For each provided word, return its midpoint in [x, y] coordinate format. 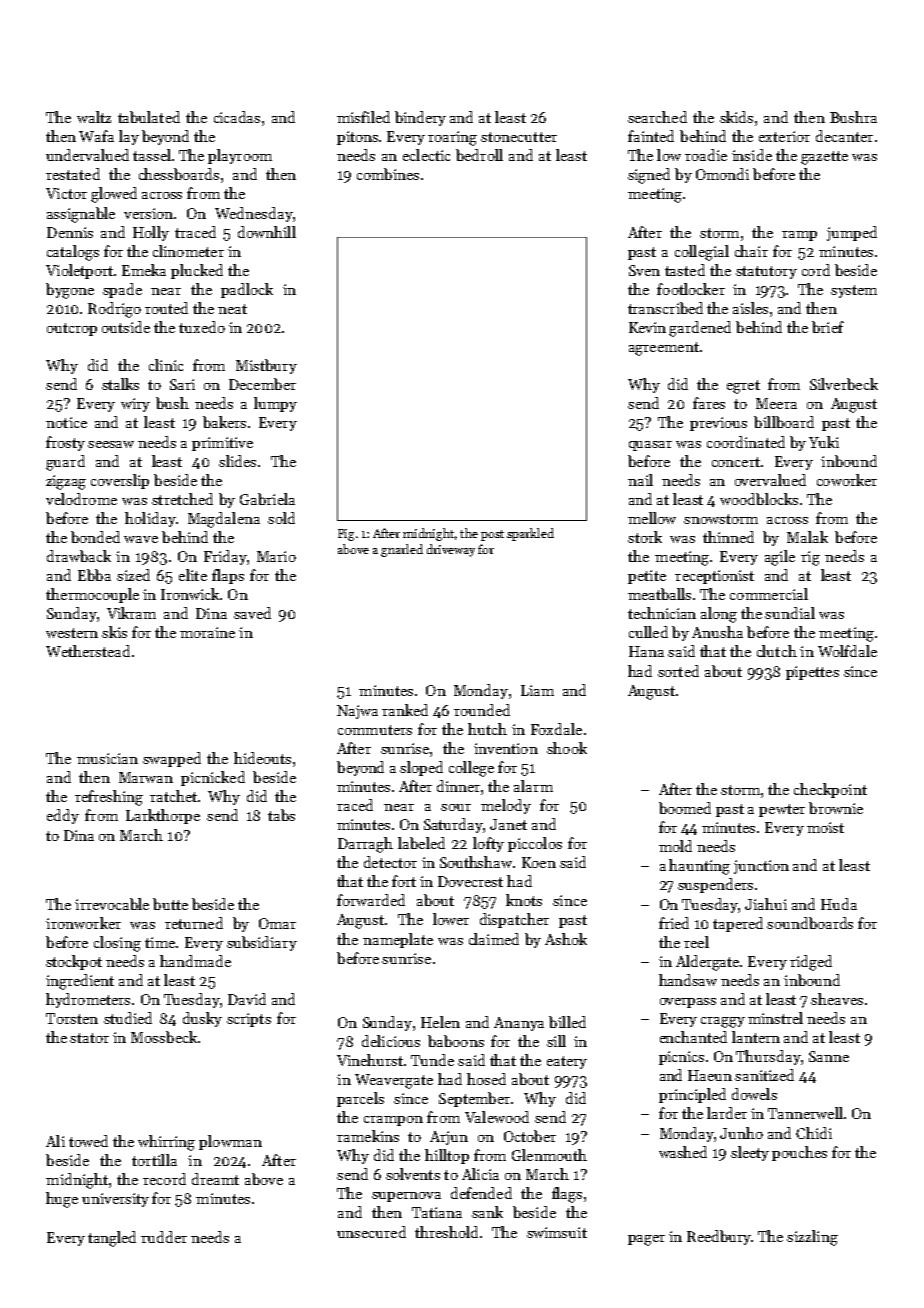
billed [567, 1022]
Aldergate [708, 963]
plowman [230, 1142]
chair [751, 251]
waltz [94, 117]
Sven [644, 270]
